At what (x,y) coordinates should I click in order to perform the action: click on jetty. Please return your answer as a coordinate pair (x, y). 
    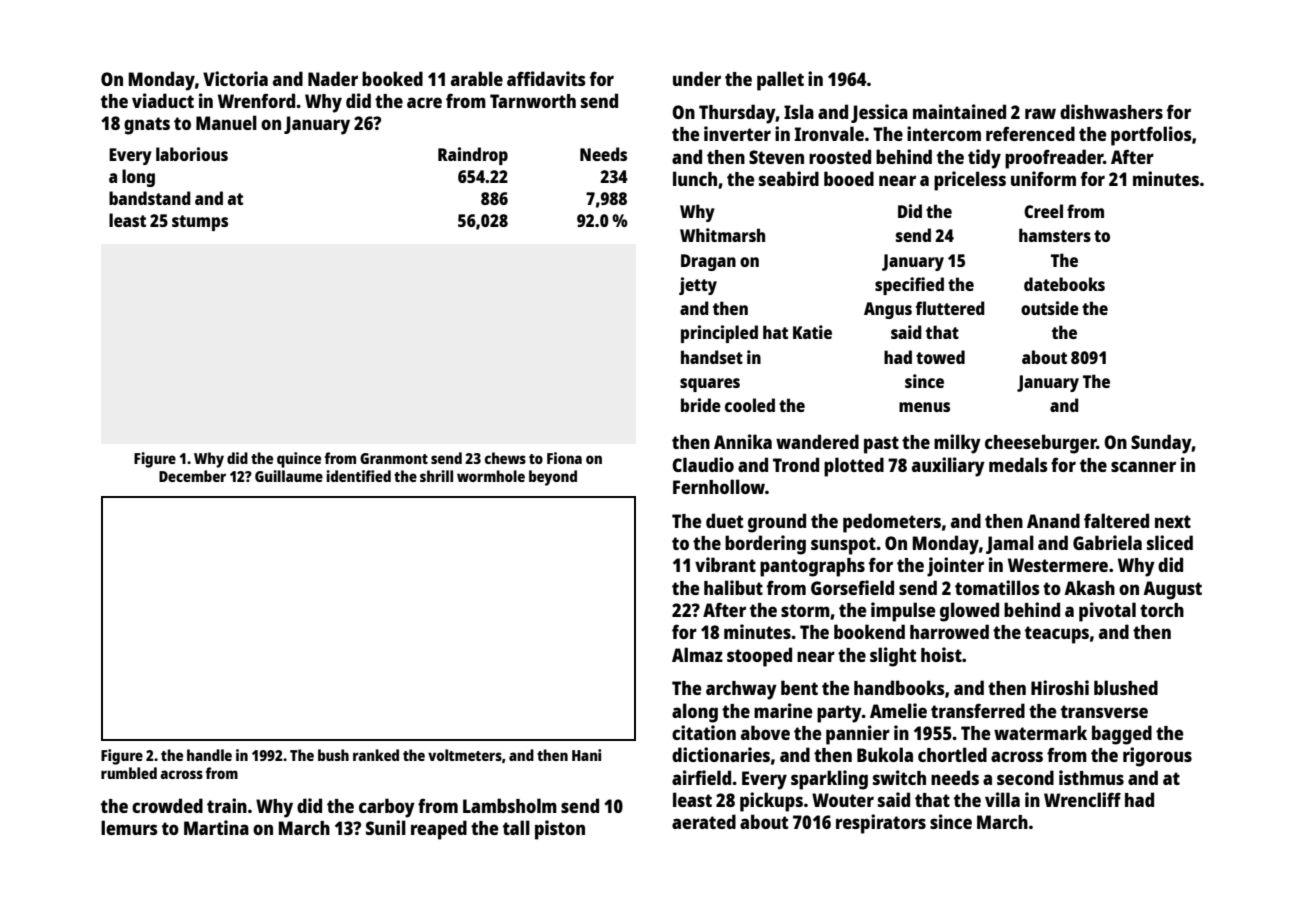
    Looking at the image, I should click on (698, 286).
